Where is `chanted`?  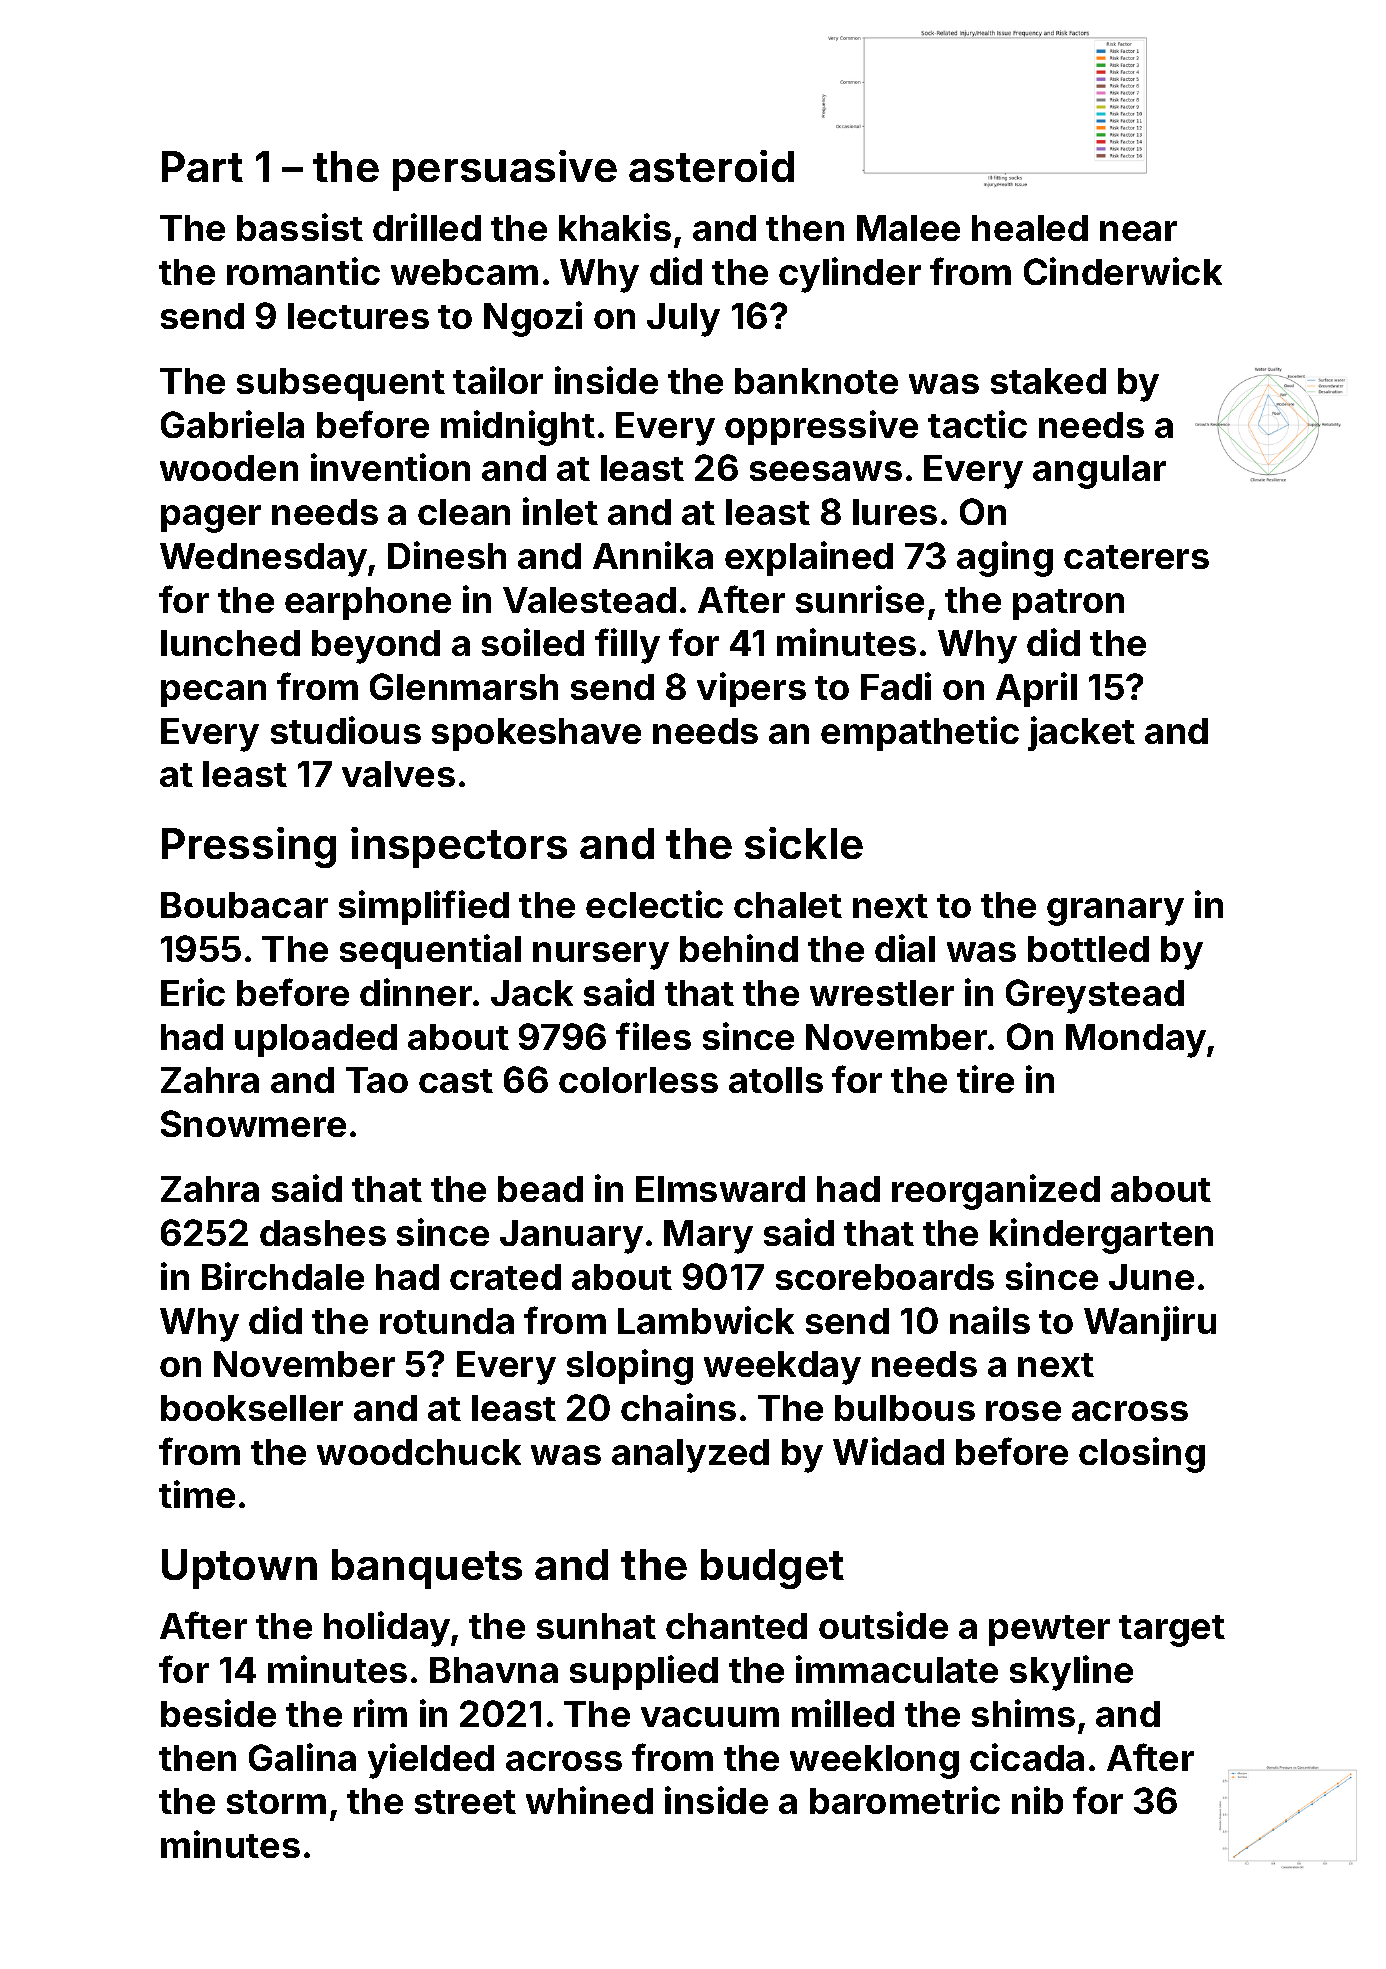
chanted is located at coordinates (736, 1626).
